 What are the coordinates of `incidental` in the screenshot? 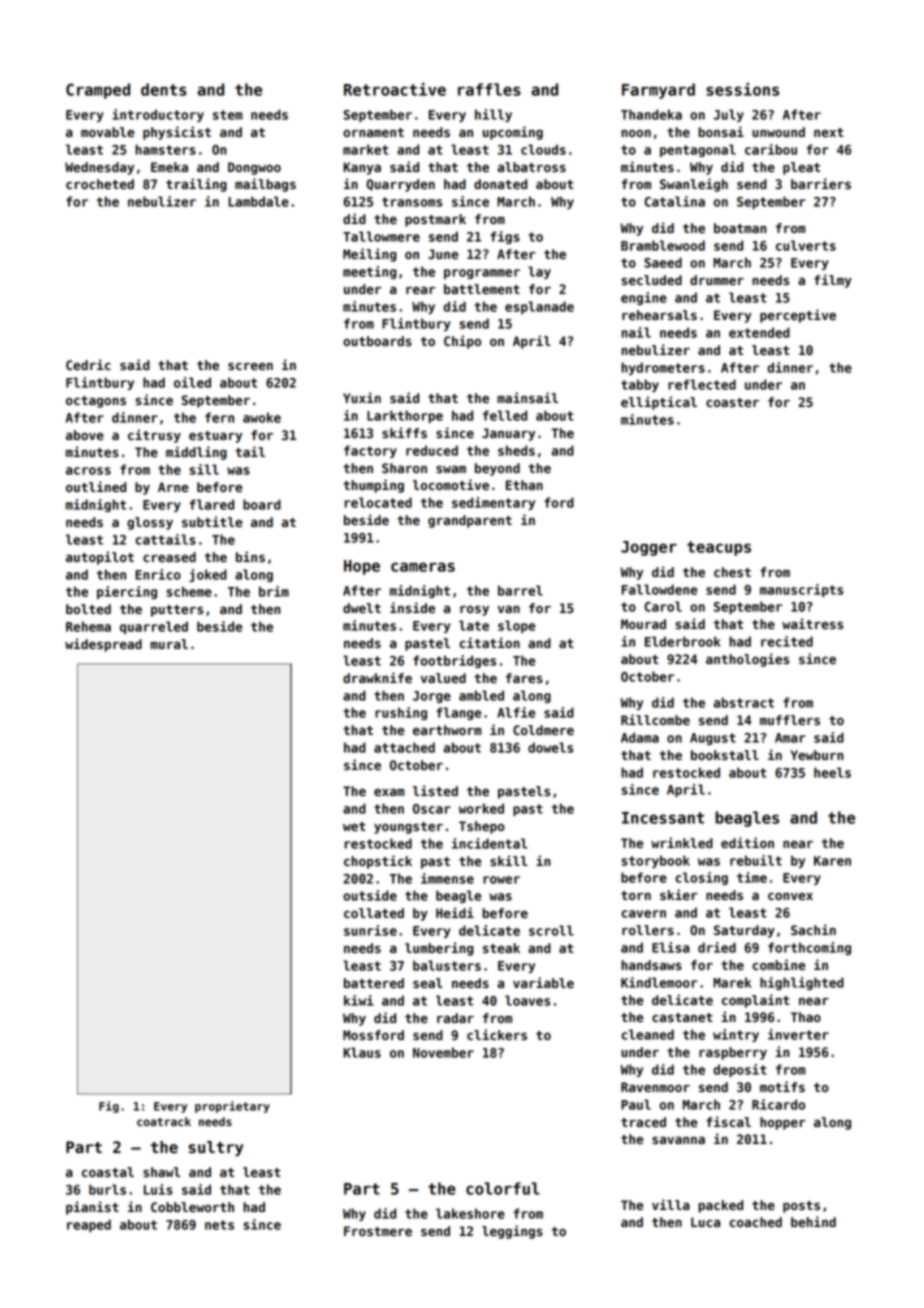 It's located at (489, 843).
